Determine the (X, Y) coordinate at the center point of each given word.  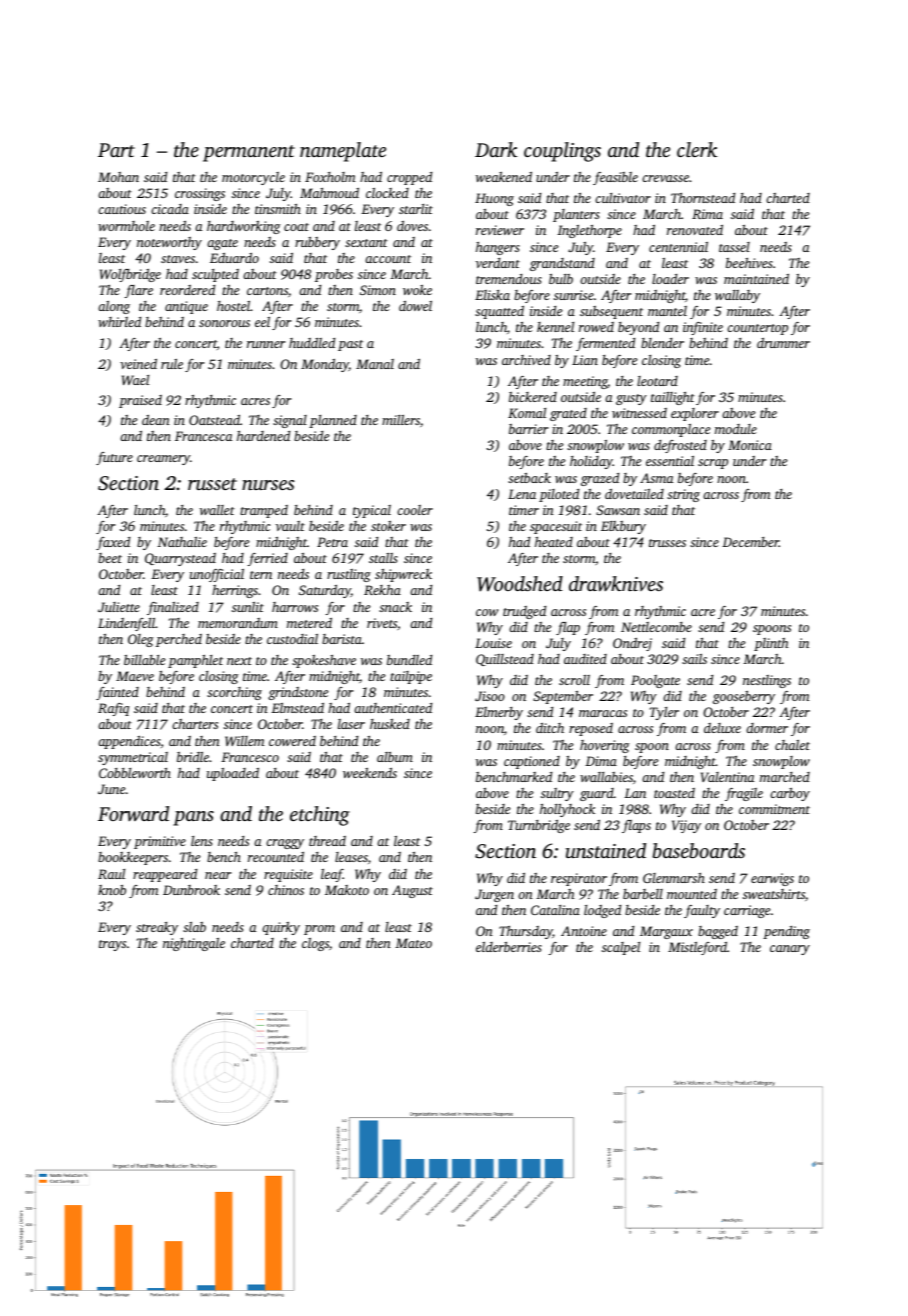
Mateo (413, 943)
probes (334, 275)
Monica (750, 445)
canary (790, 950)
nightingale (194, 944)
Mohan (118, 177)
